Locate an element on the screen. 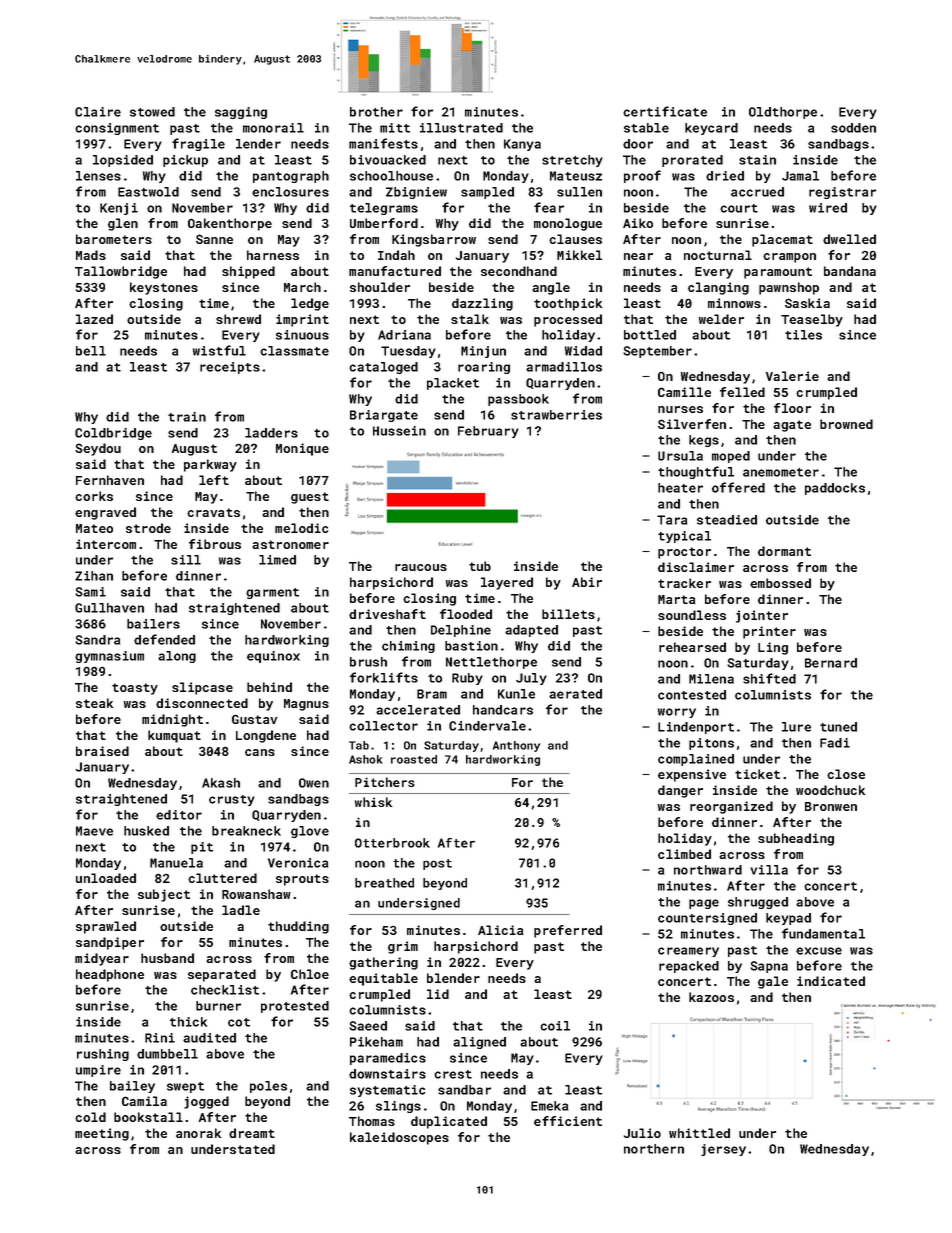  certificate is located at coordinates (665, 111).
